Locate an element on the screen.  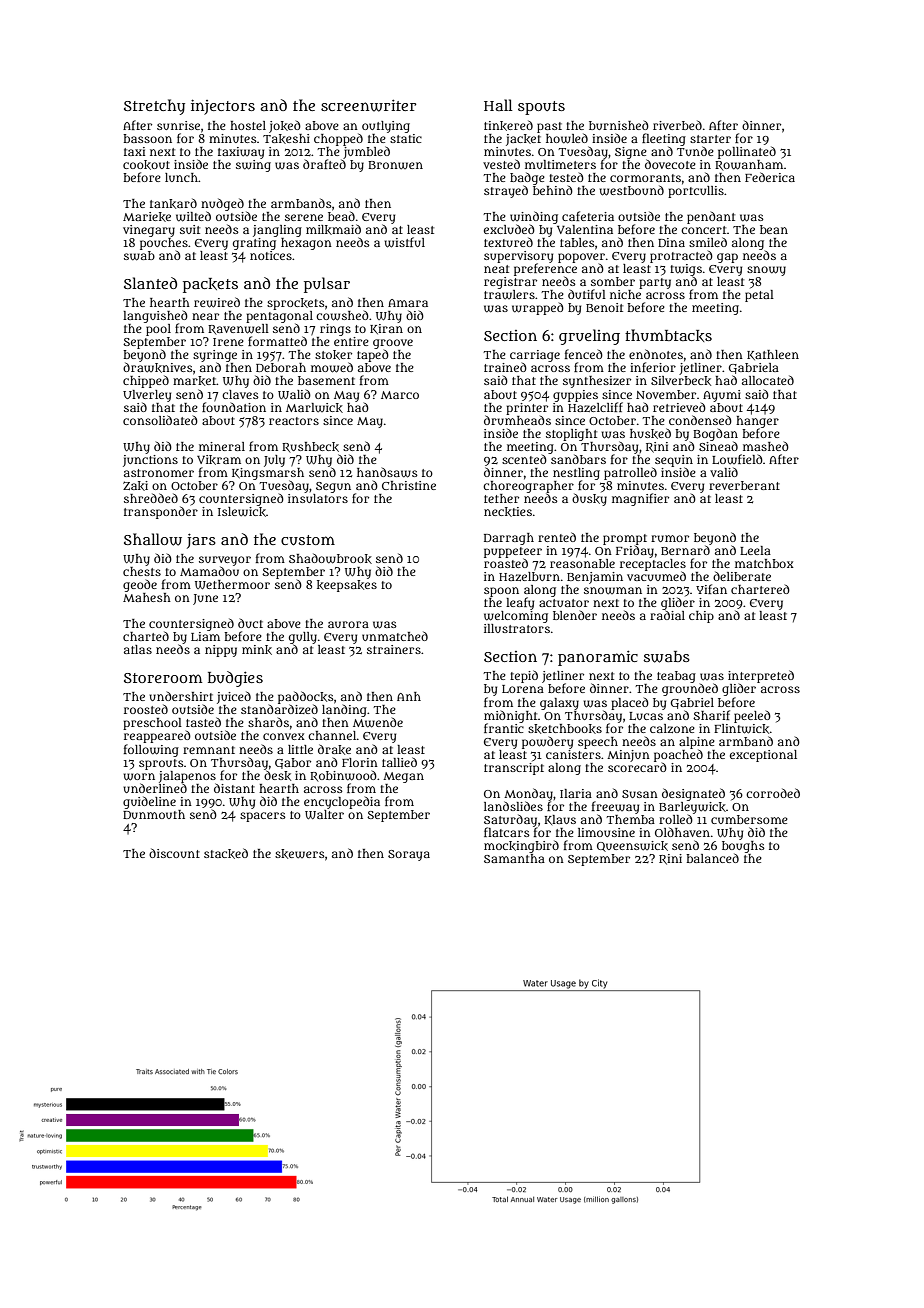
mashed is located at coordinates (766, 446).
